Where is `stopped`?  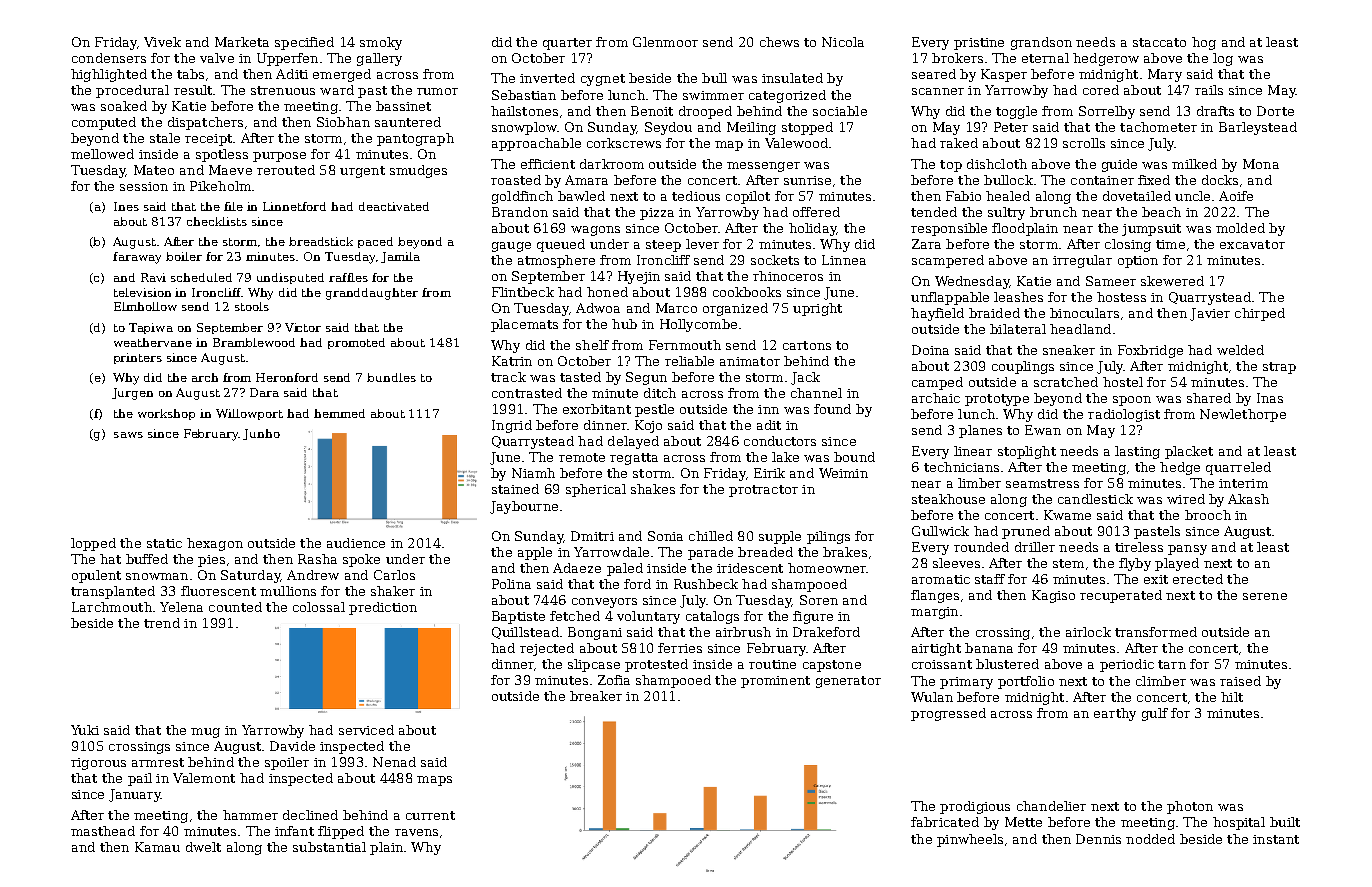
stopped is located at coordinates (807, 128).
